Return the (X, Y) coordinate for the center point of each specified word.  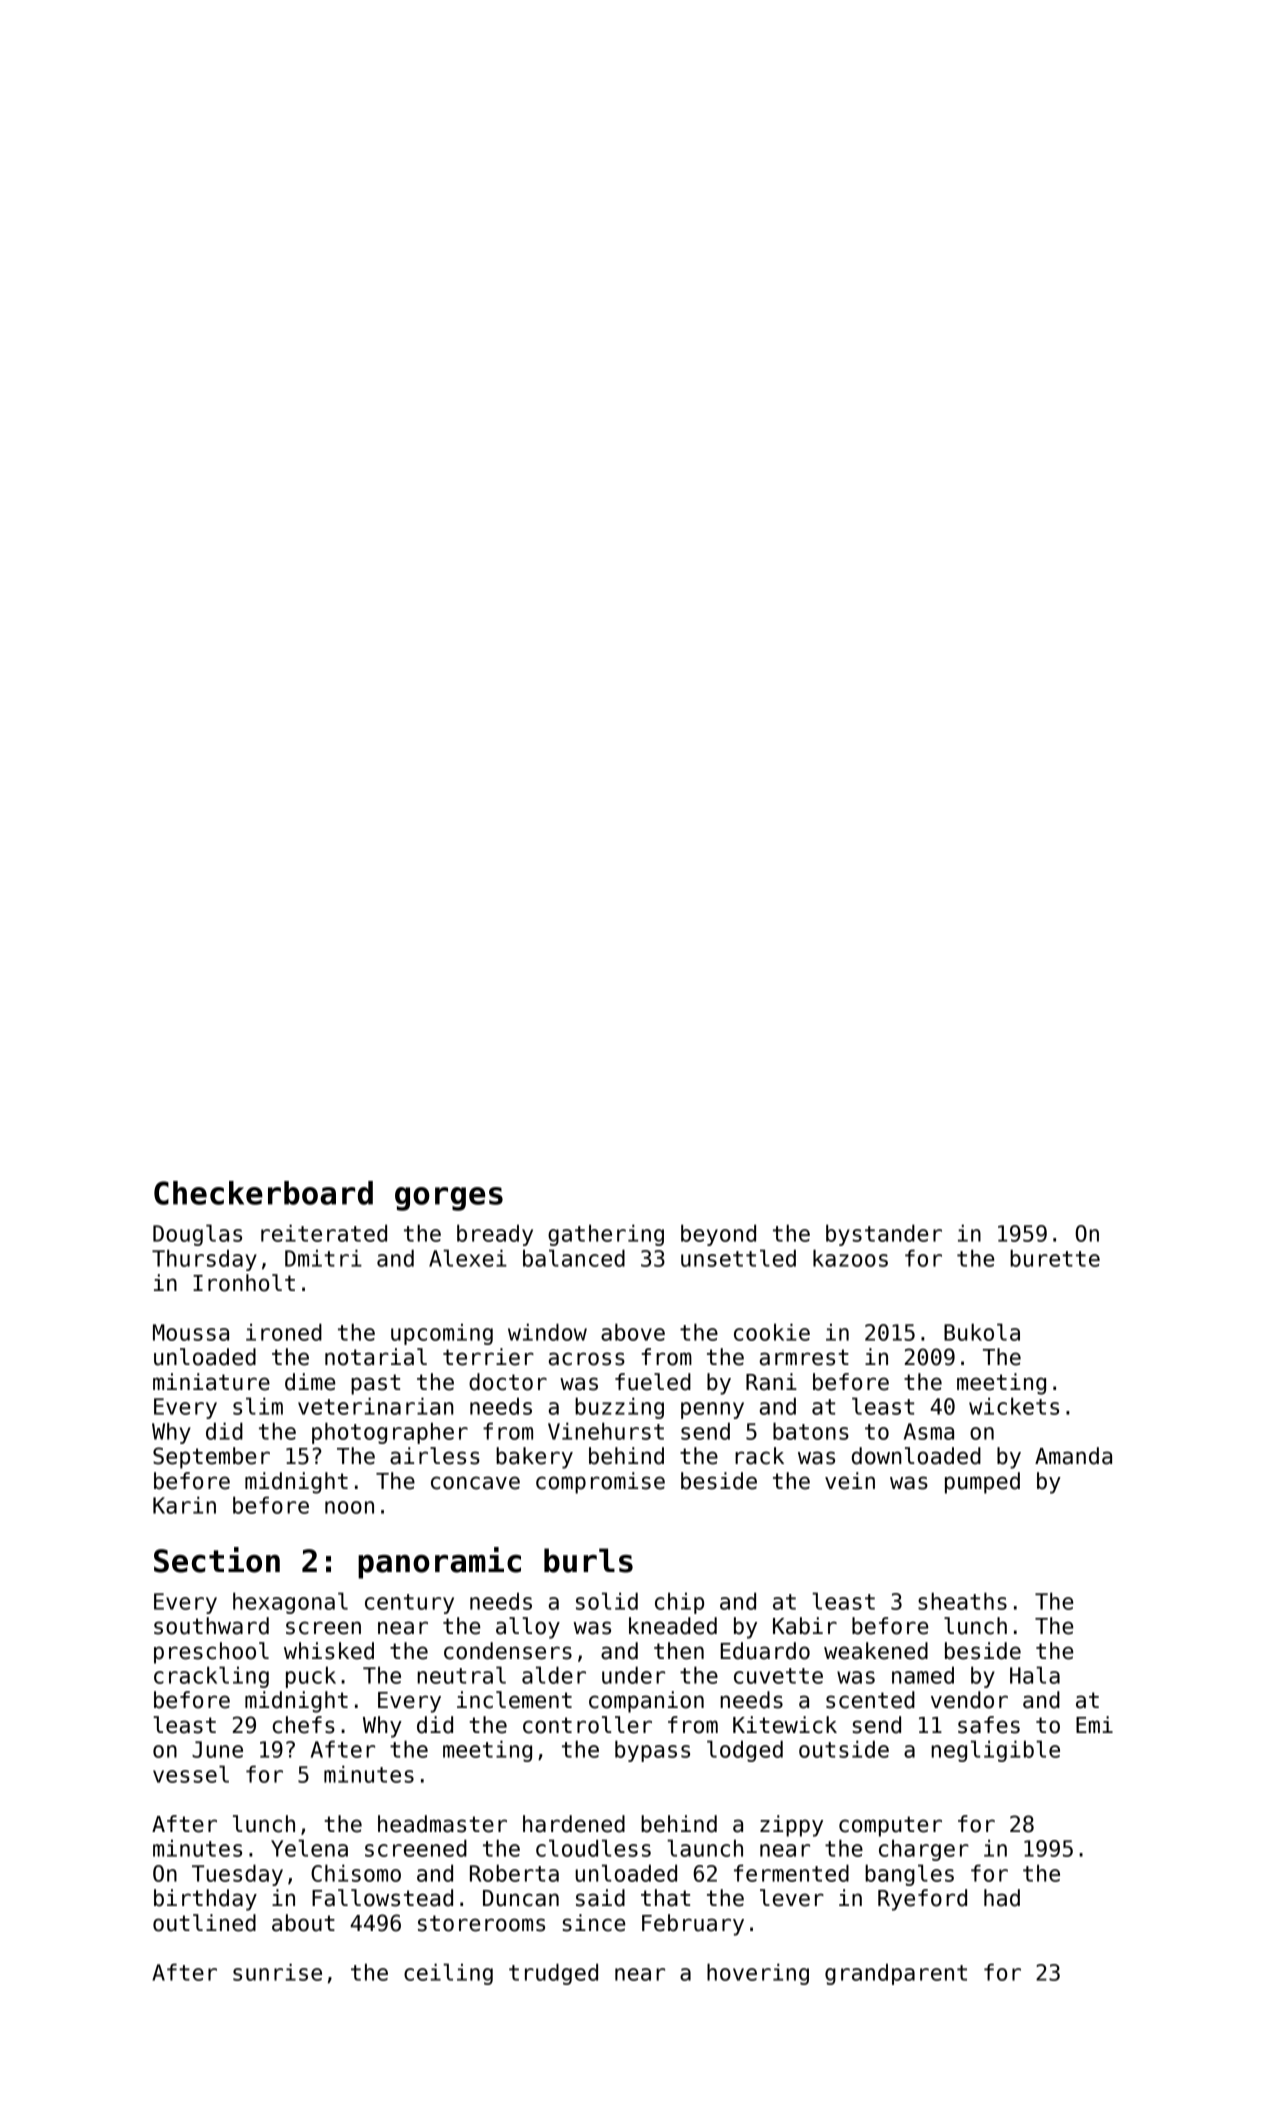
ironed (284, 1332)
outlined (204, 1923)
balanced (574, 1258)
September (211, 1458)
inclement (514, 1700)
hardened (574, 1824)
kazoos (850, 1258)
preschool (211, 1653)
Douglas (197, 1235)
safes (989, 1725)
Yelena (309, 1848)
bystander (884, 1235)
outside (844, 1749)
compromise (600, 1483)
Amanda (1073, 1456)
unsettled (738, 1258)
